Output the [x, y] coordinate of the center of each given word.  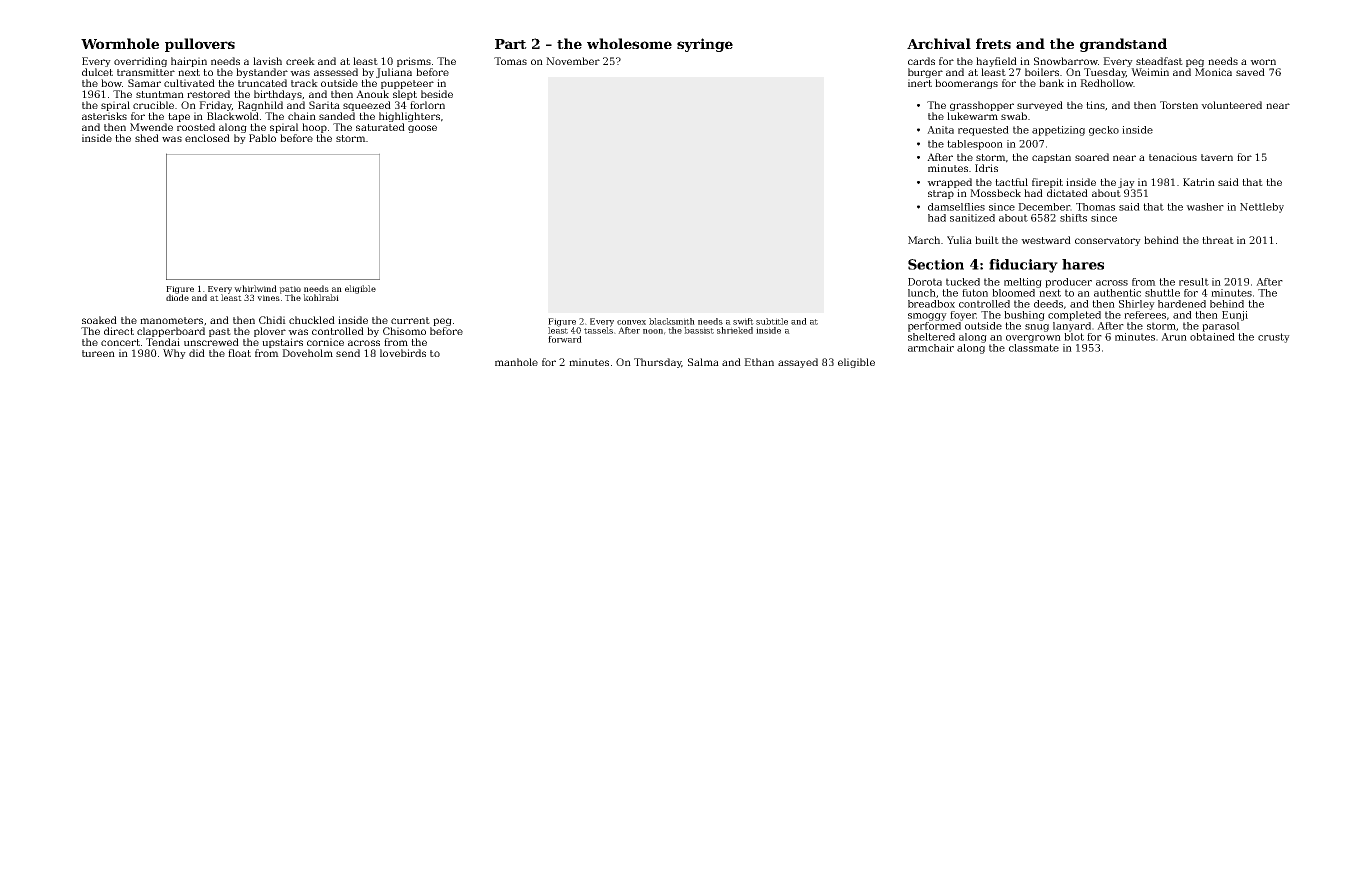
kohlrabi [321, 297]
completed [1074, 316]
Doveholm [307, 353]
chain [302, 116]
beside [437, 94]
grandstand [1123, 45]
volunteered [1231, 105]
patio [290, 290]
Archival [939, 43]
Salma [703, 362]
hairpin [189, 62]
